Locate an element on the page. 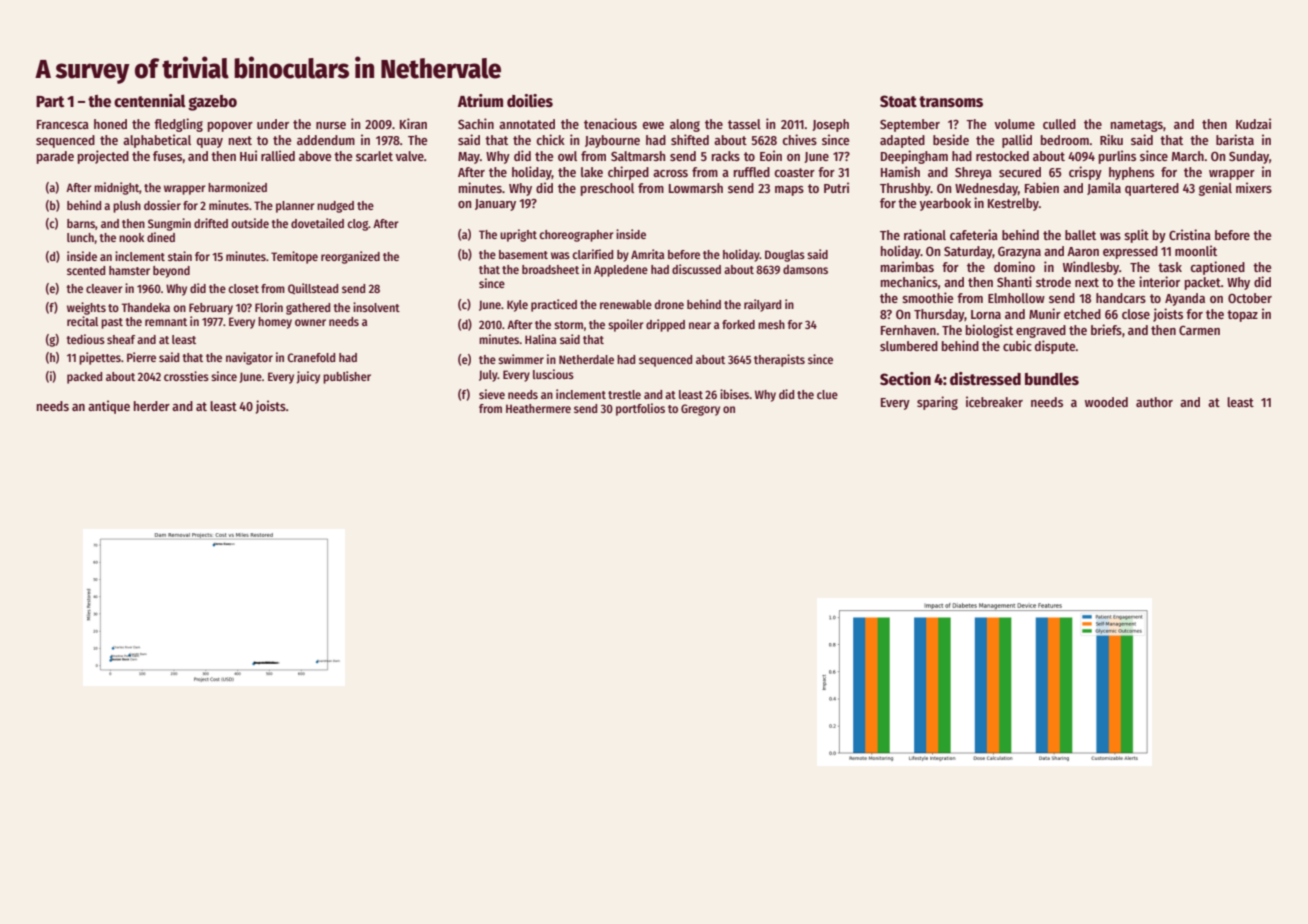 The width and height of the document is (1308, 924). fuses is located at coordinates (167, 156).
